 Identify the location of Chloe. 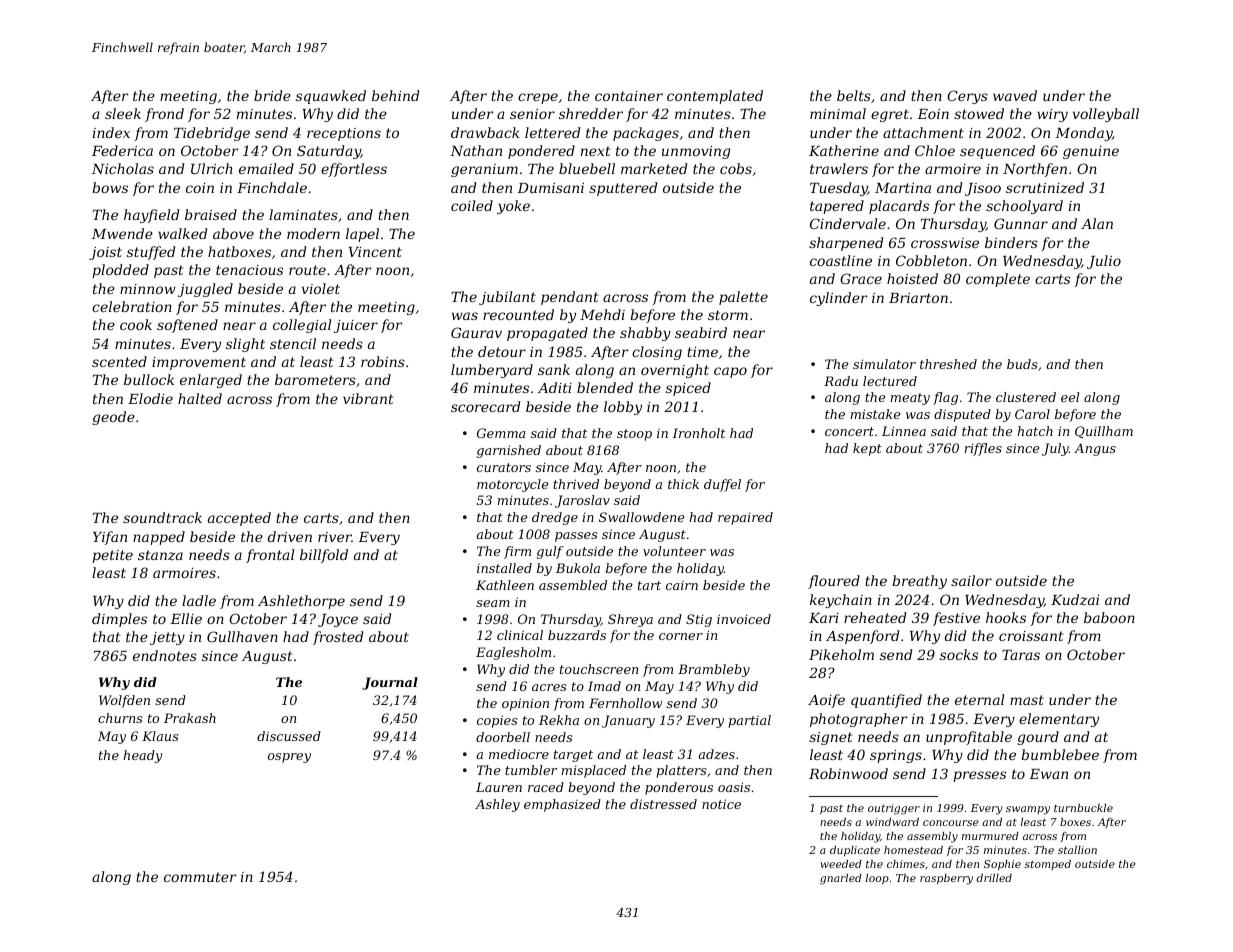
(935, 150).
